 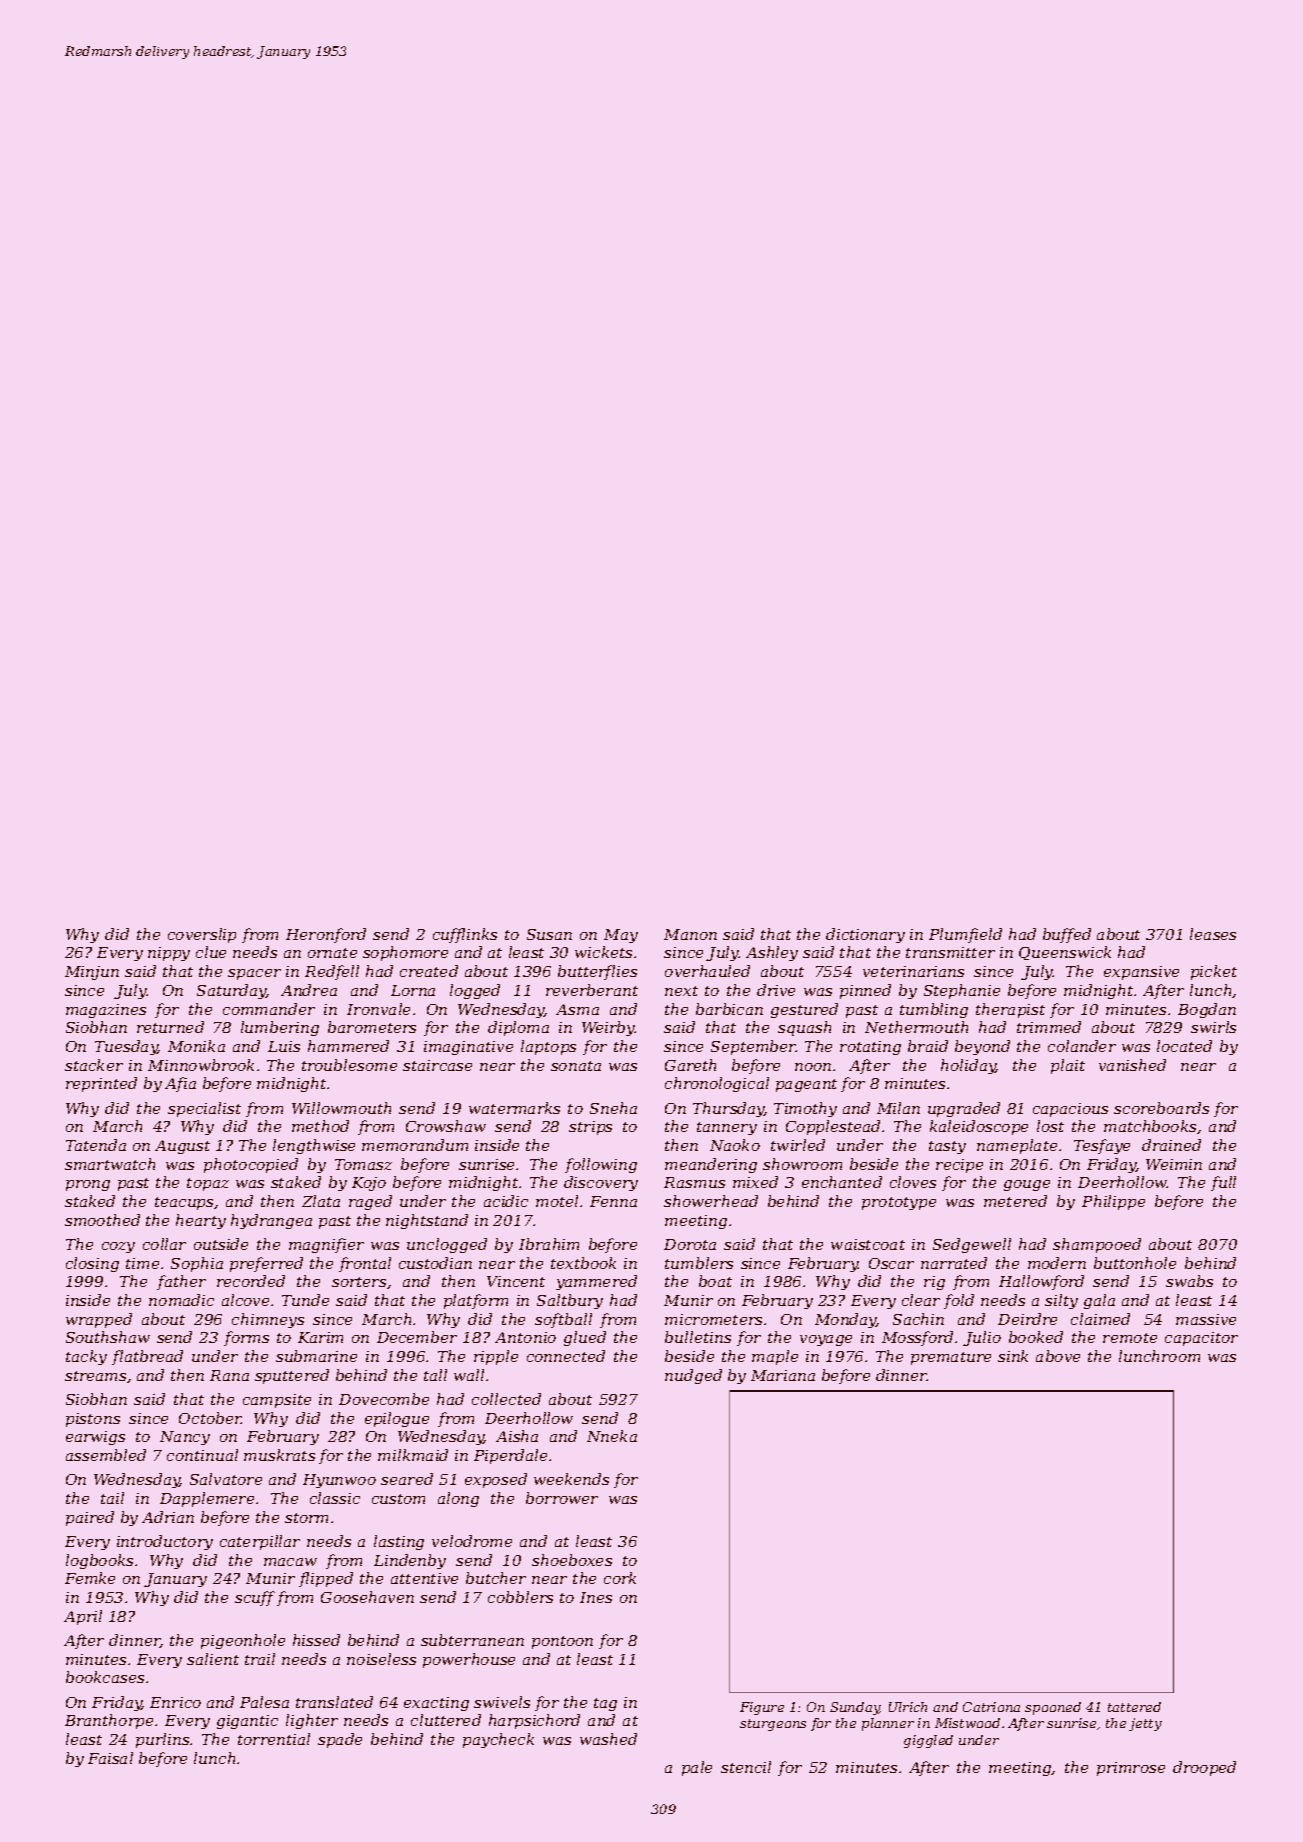 I want to click on buffed, so click(x=1067, y=935).
